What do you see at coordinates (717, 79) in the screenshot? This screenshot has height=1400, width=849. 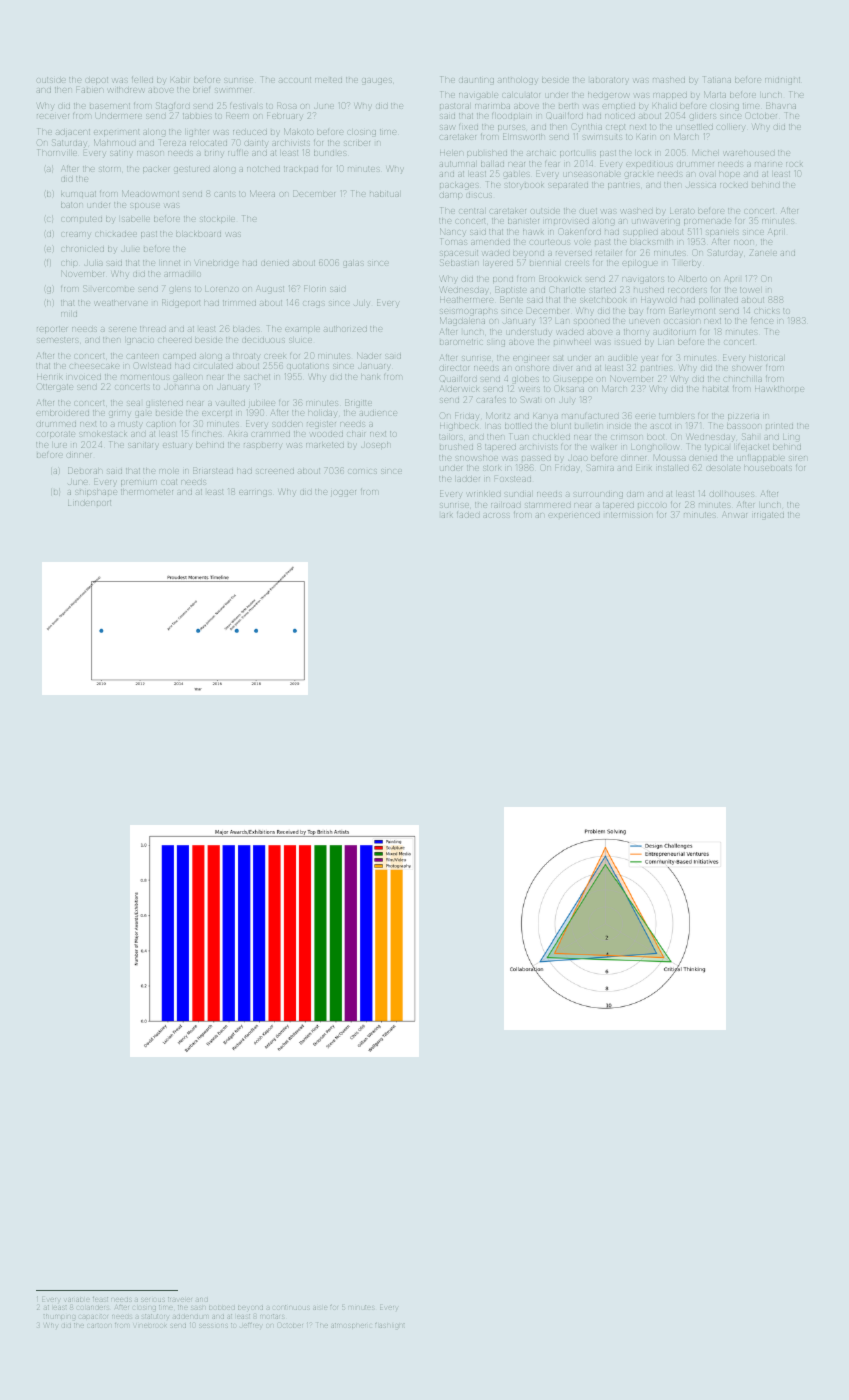 I see `Tatiana` at bounding box center [717, 79].
